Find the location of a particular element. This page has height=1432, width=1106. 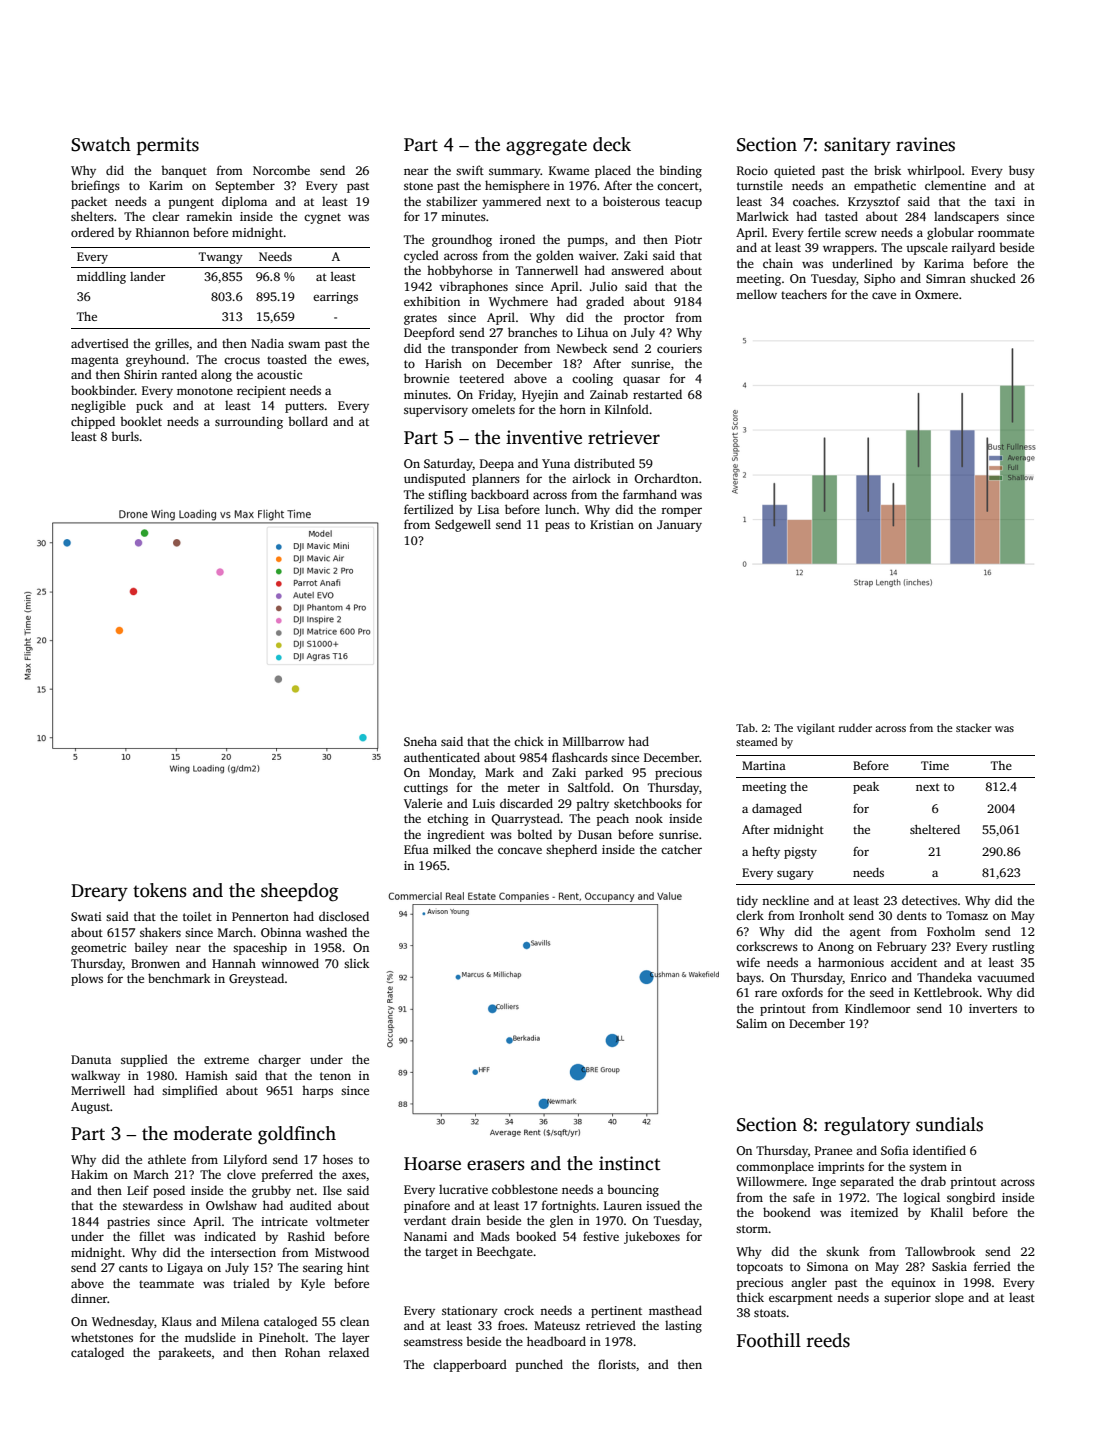

instinct is located at coordinates (630, 1163).
